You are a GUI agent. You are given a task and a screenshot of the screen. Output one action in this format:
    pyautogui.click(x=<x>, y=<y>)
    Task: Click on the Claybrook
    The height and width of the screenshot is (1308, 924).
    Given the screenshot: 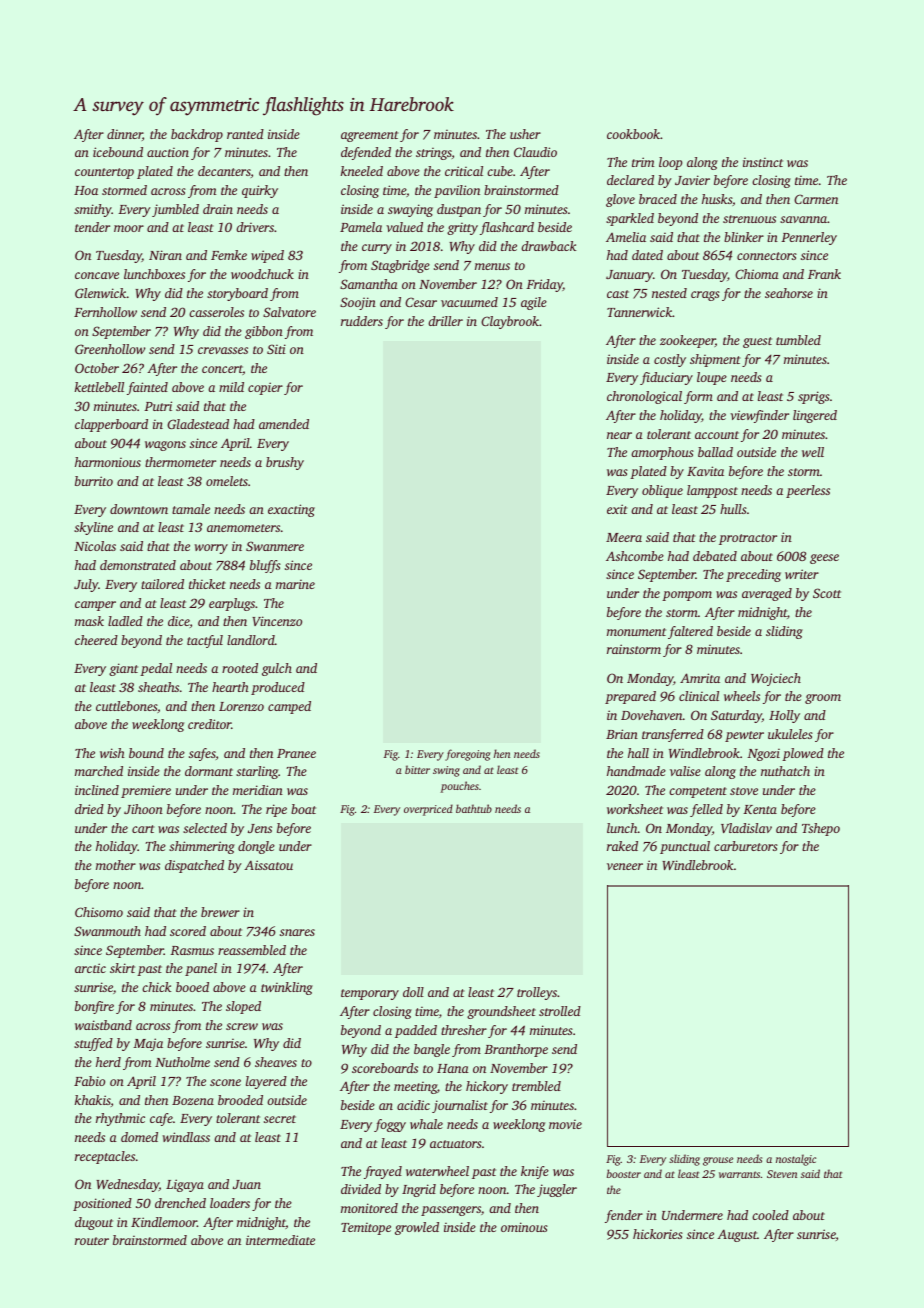 What is the action you would take?
    pyautogui.click(x=510, y=322)
